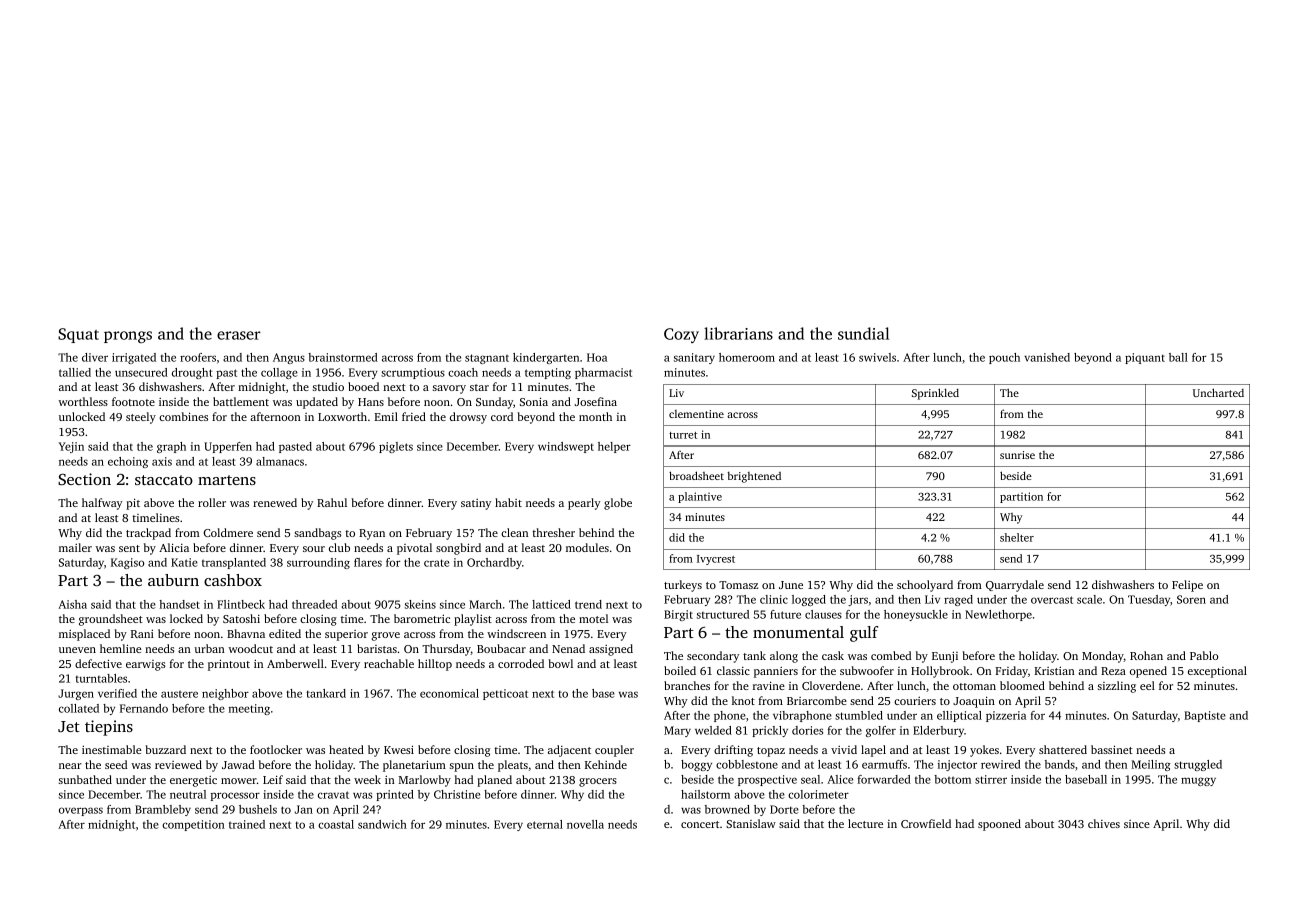 The height and width of the document is (924, 1308). Describe the element at coordinates (101, 678) in the document. I see `turntables` at that location.
